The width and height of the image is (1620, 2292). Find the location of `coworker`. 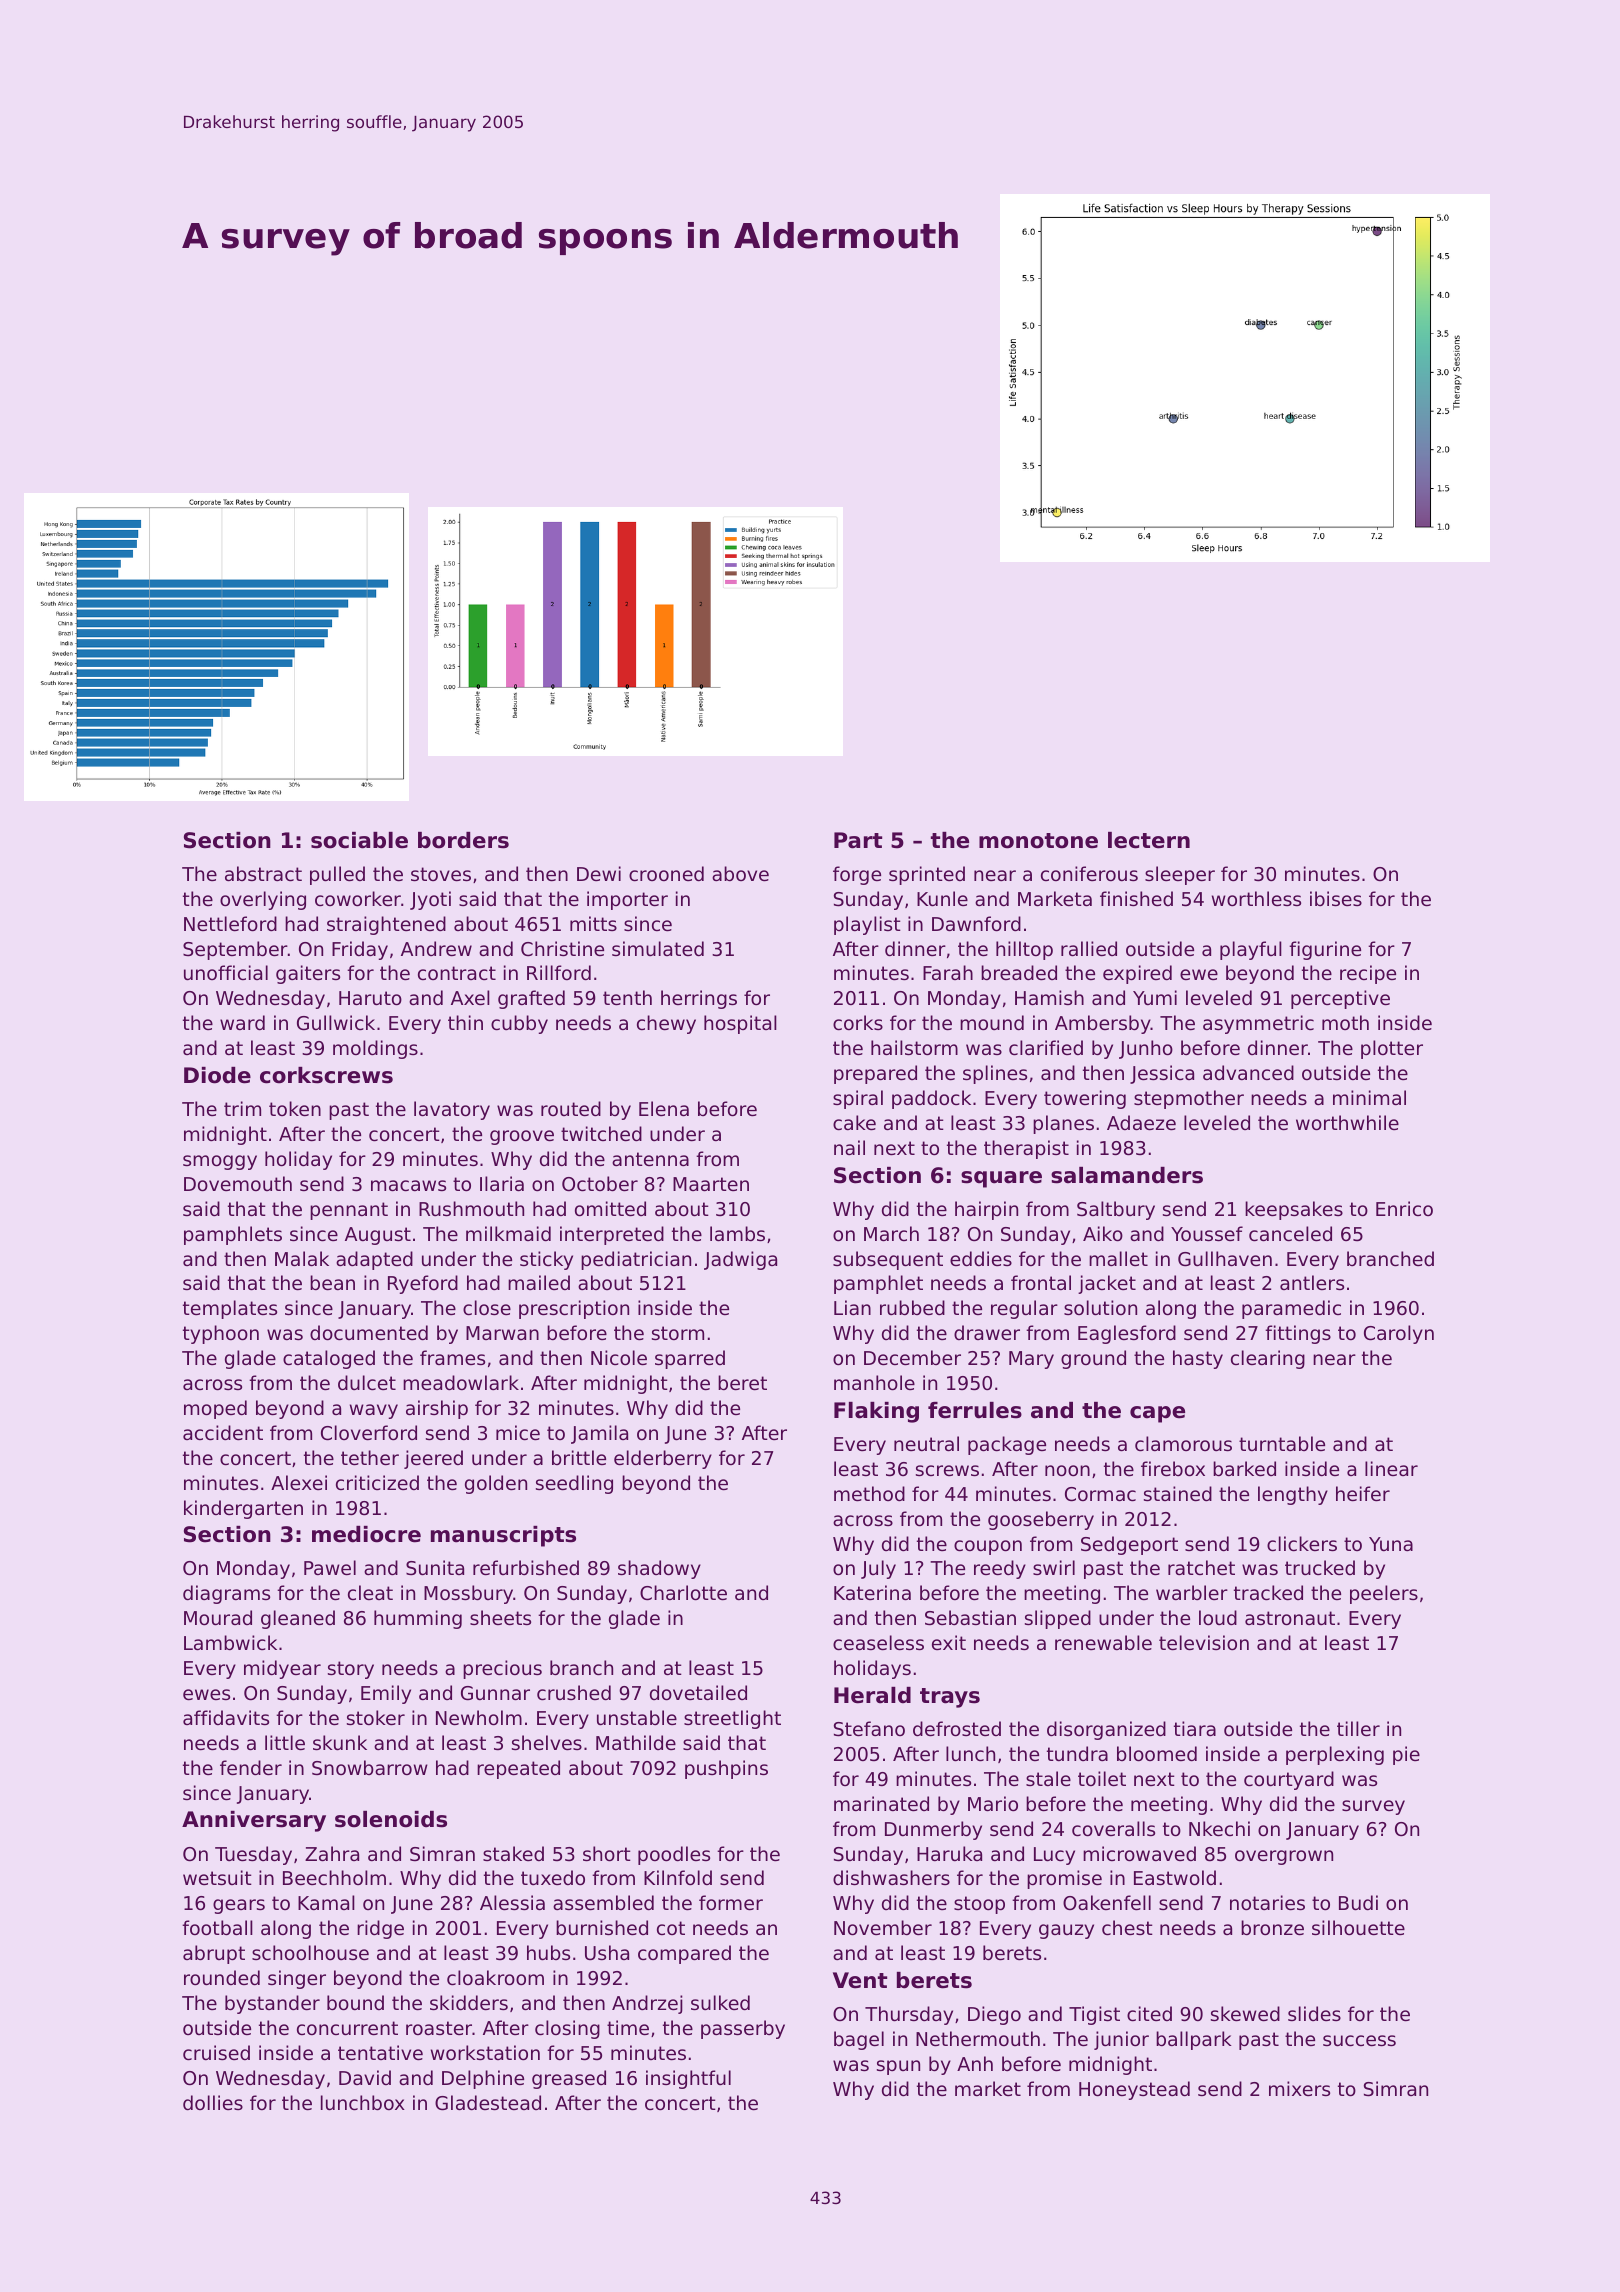

coworker is located at coordinates (358, 898).
